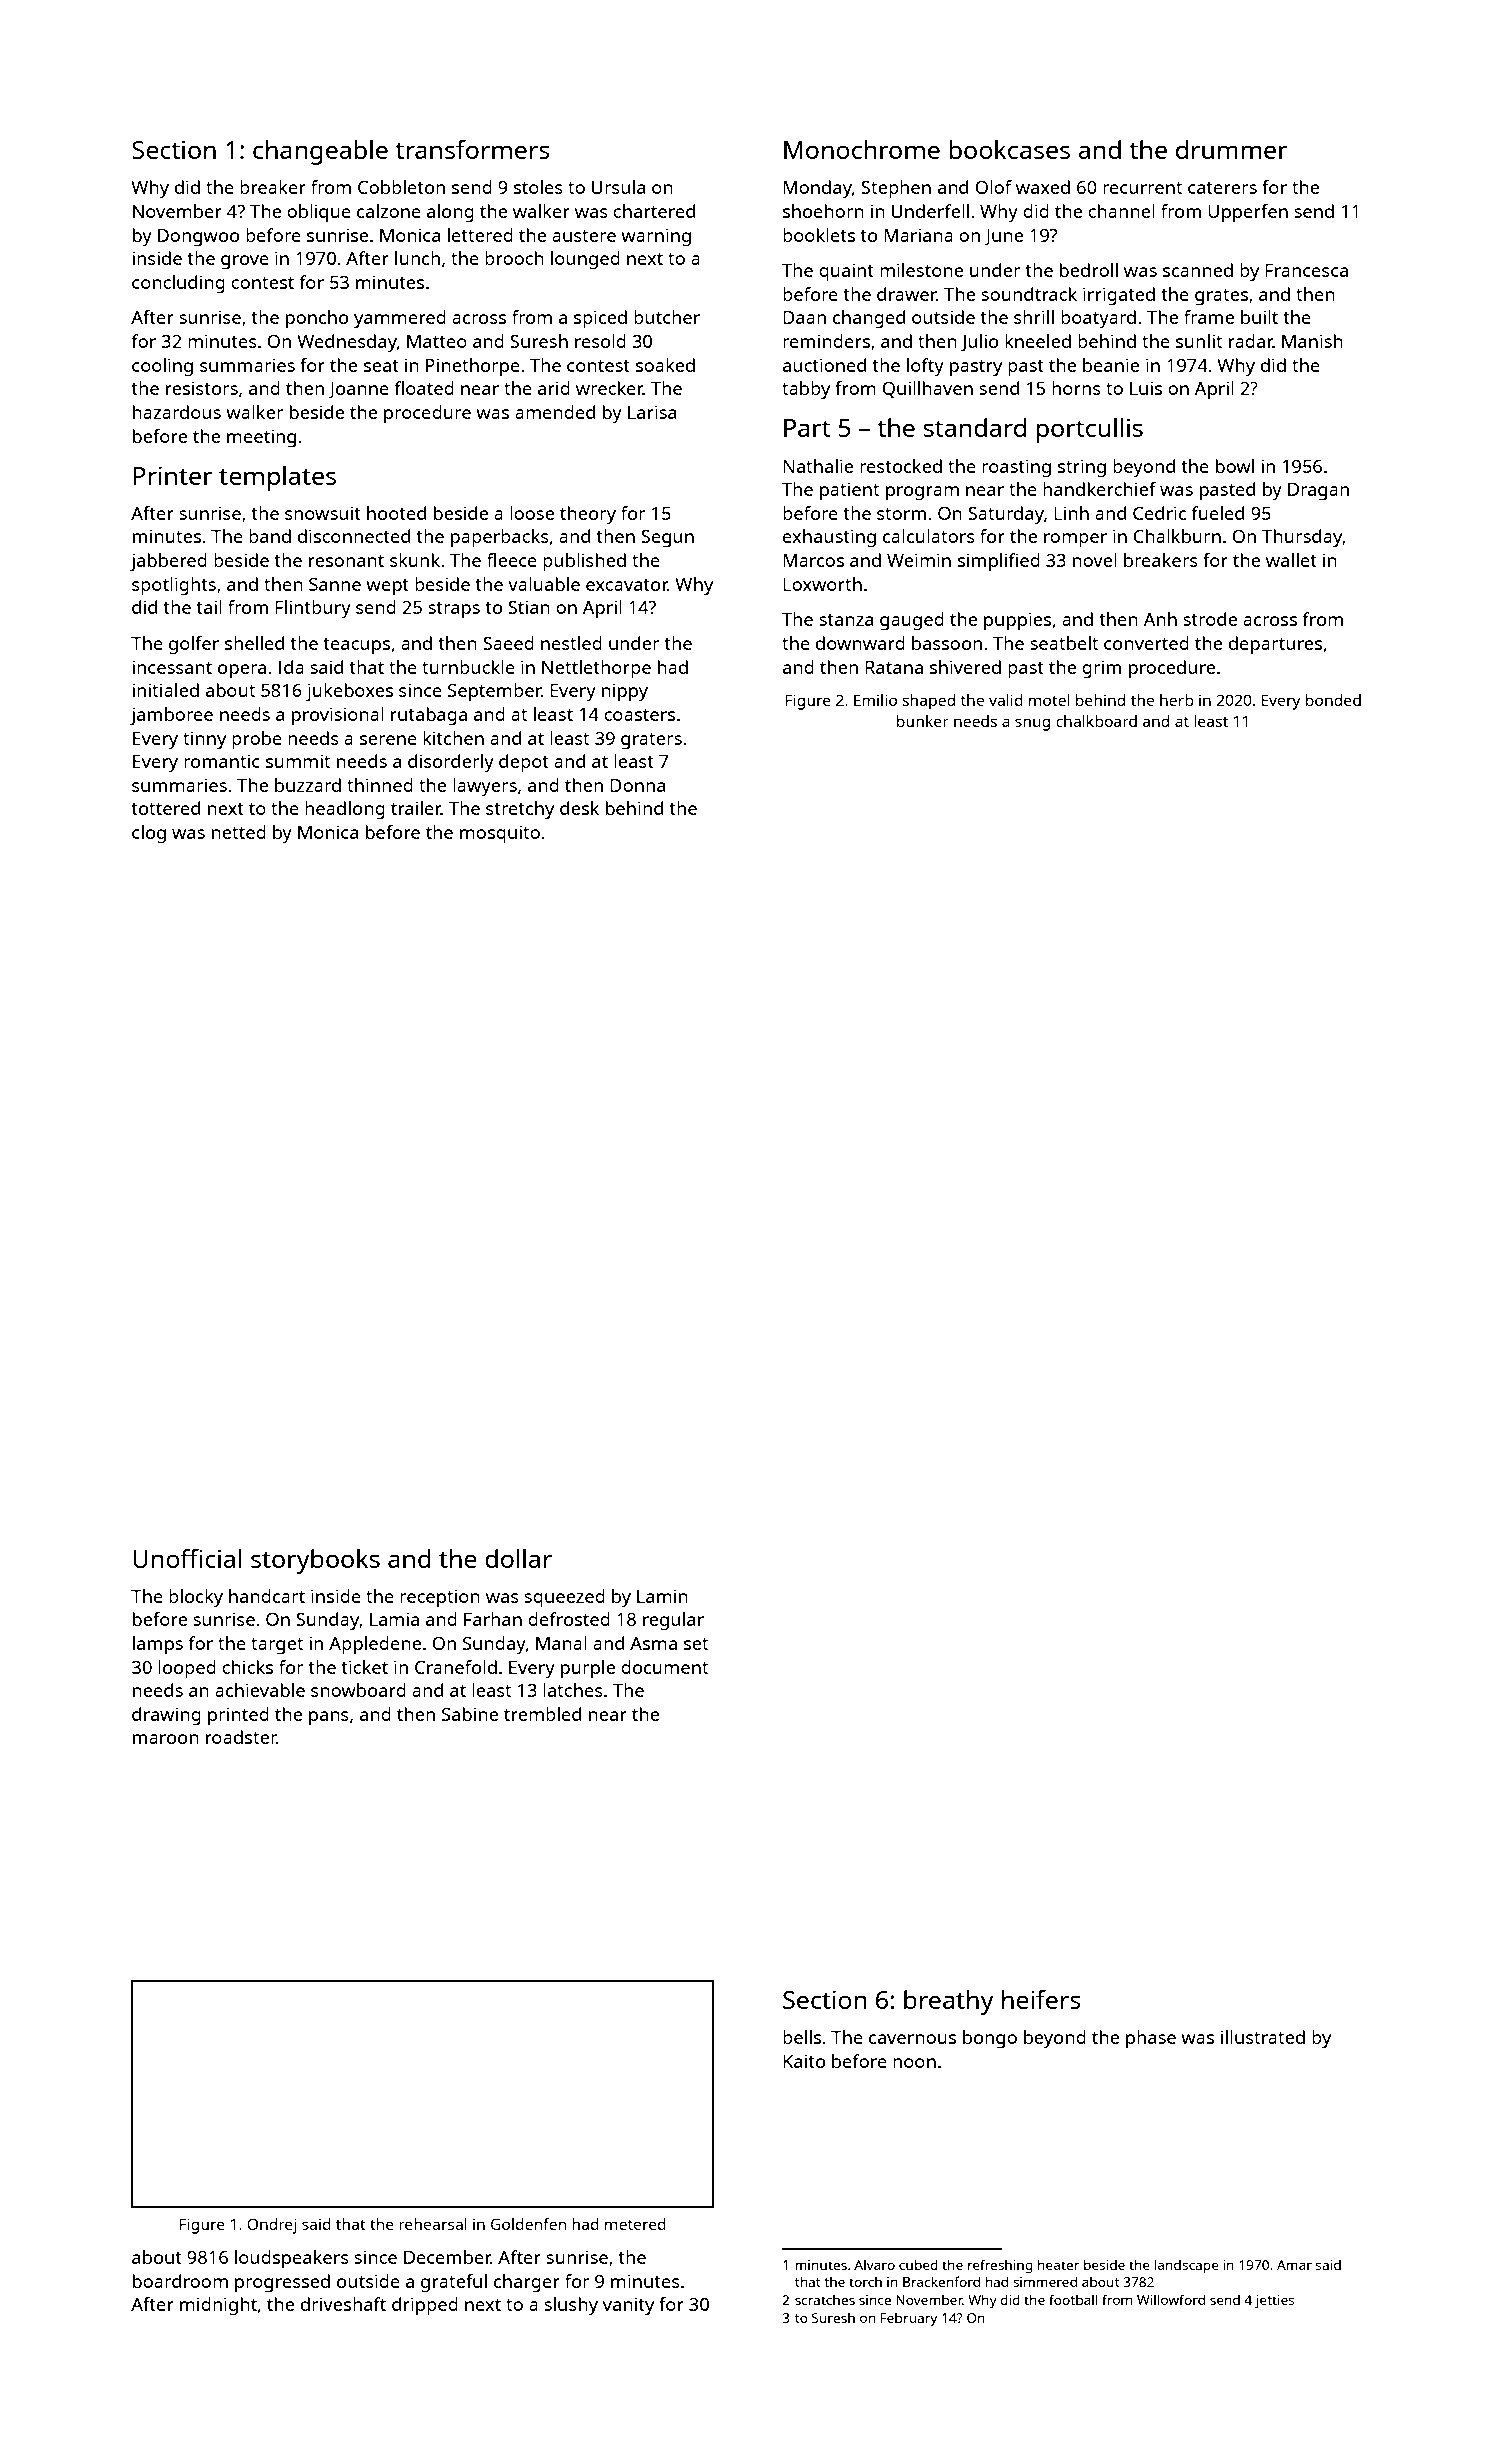 Image resolution: width=1496 pixels, height=2464 pixels. What do you see at coordinates (802, 2037) in the page?
I see `bells` at bounding box center [802, 2037].
